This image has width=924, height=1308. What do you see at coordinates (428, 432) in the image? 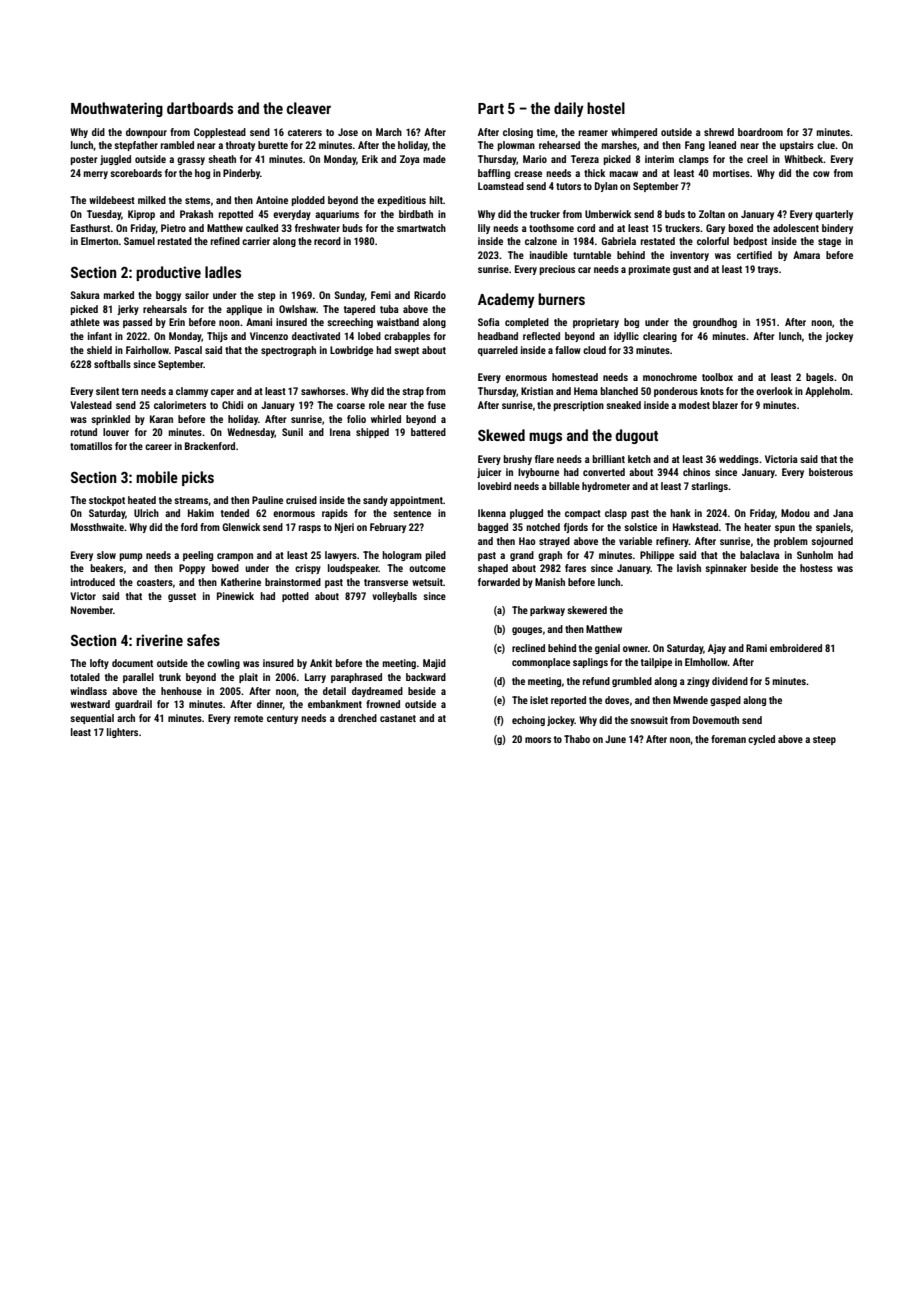
I see `battered` at bounding box center [428, 432].
